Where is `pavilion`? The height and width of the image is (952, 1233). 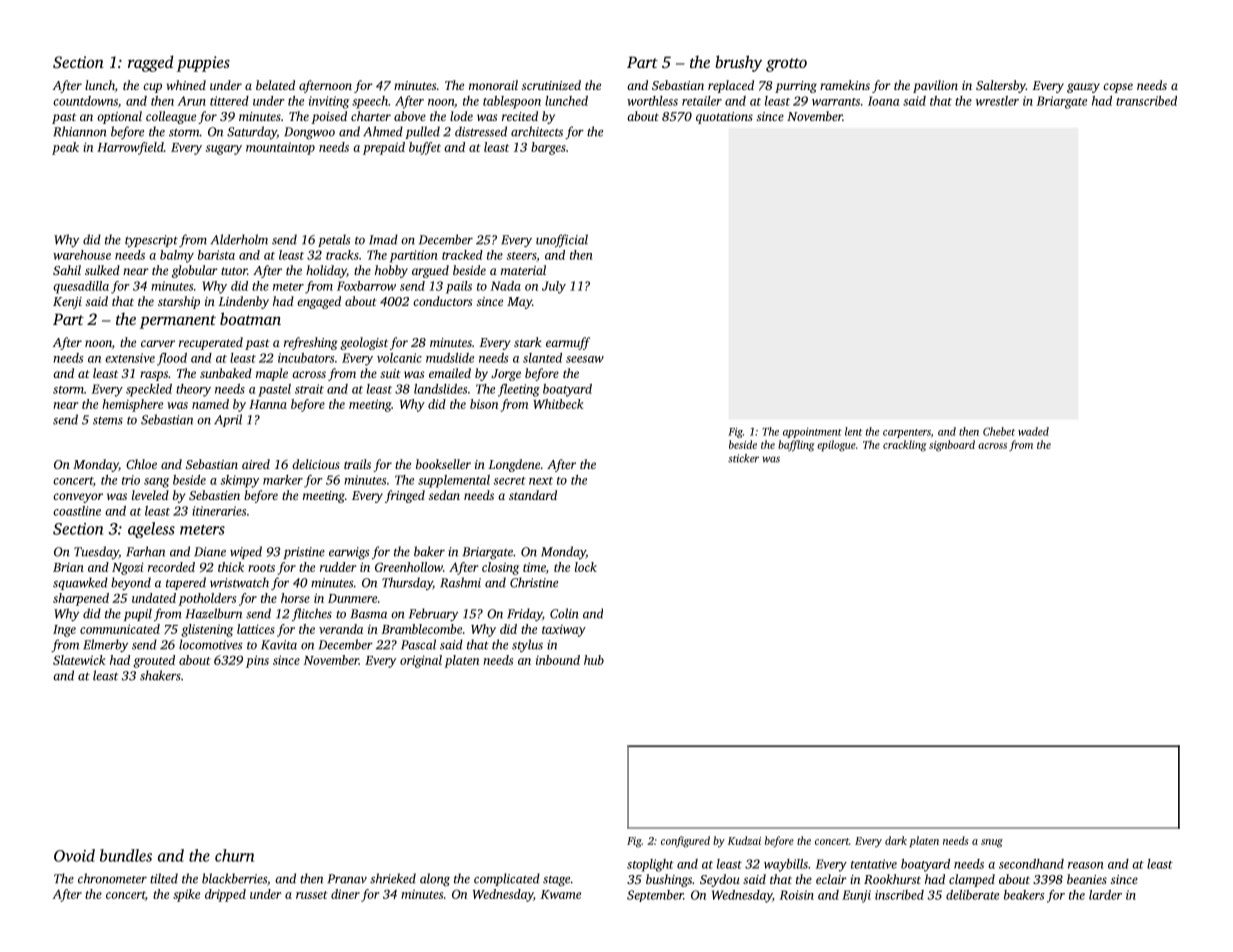 pavilion is located at coordinates (935, 86).
